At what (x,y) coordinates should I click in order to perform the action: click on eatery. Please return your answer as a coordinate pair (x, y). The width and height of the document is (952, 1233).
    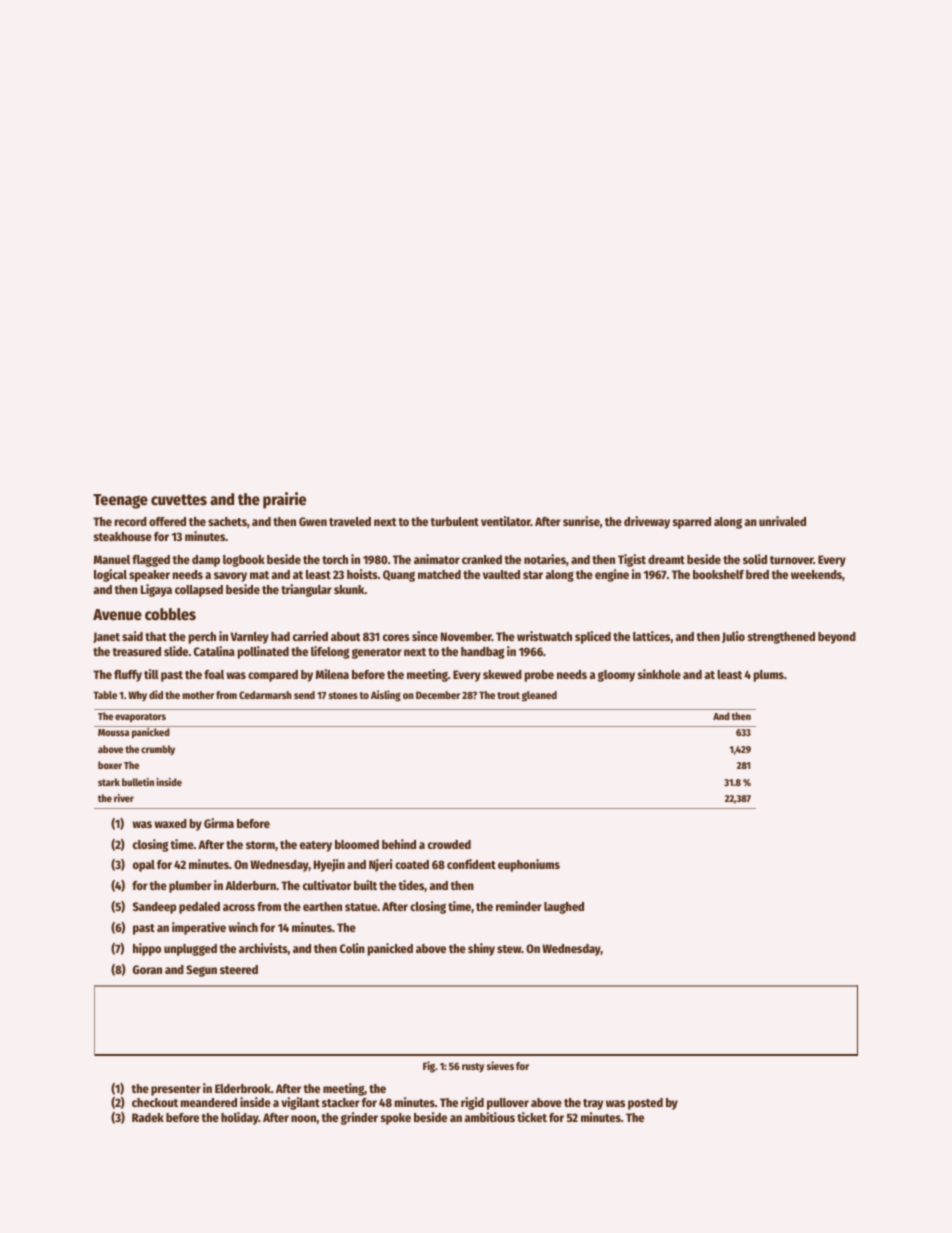
    Looking at the image, I should click on (316, 846).
